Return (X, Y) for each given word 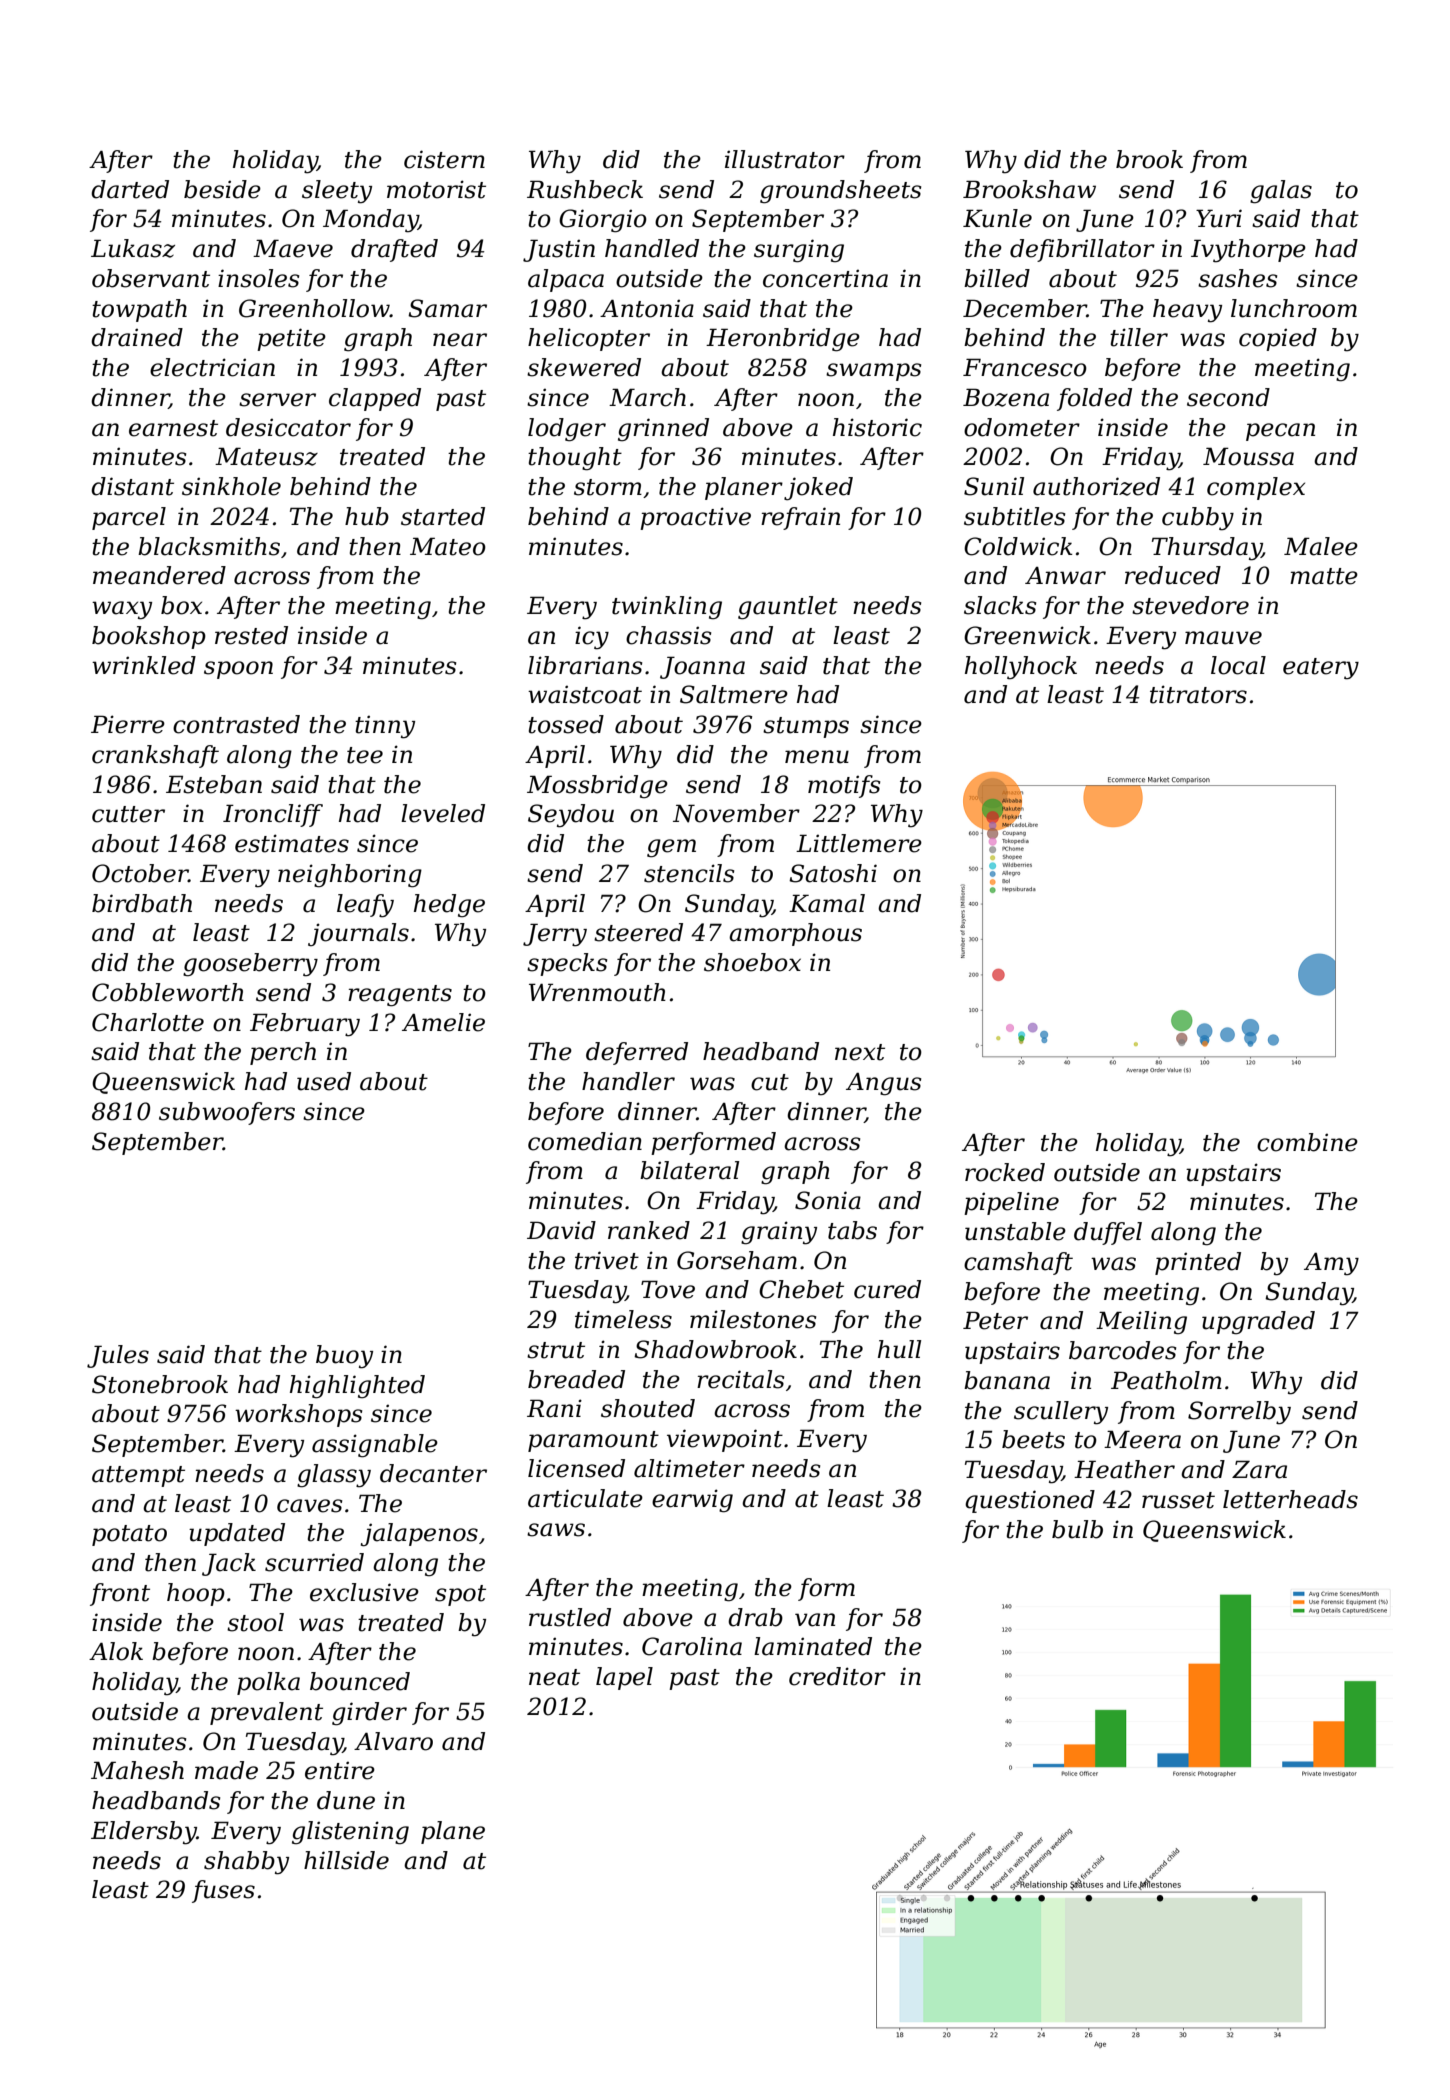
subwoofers (227, 1113)
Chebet (801, 1289)
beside (222, 189)
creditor (837, 1676)
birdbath (142, 903)
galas (1281, 192)
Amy (1331, 1264)
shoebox (752, 962)
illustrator (785, 159)
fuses (223, 1891)
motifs (844, 786)
